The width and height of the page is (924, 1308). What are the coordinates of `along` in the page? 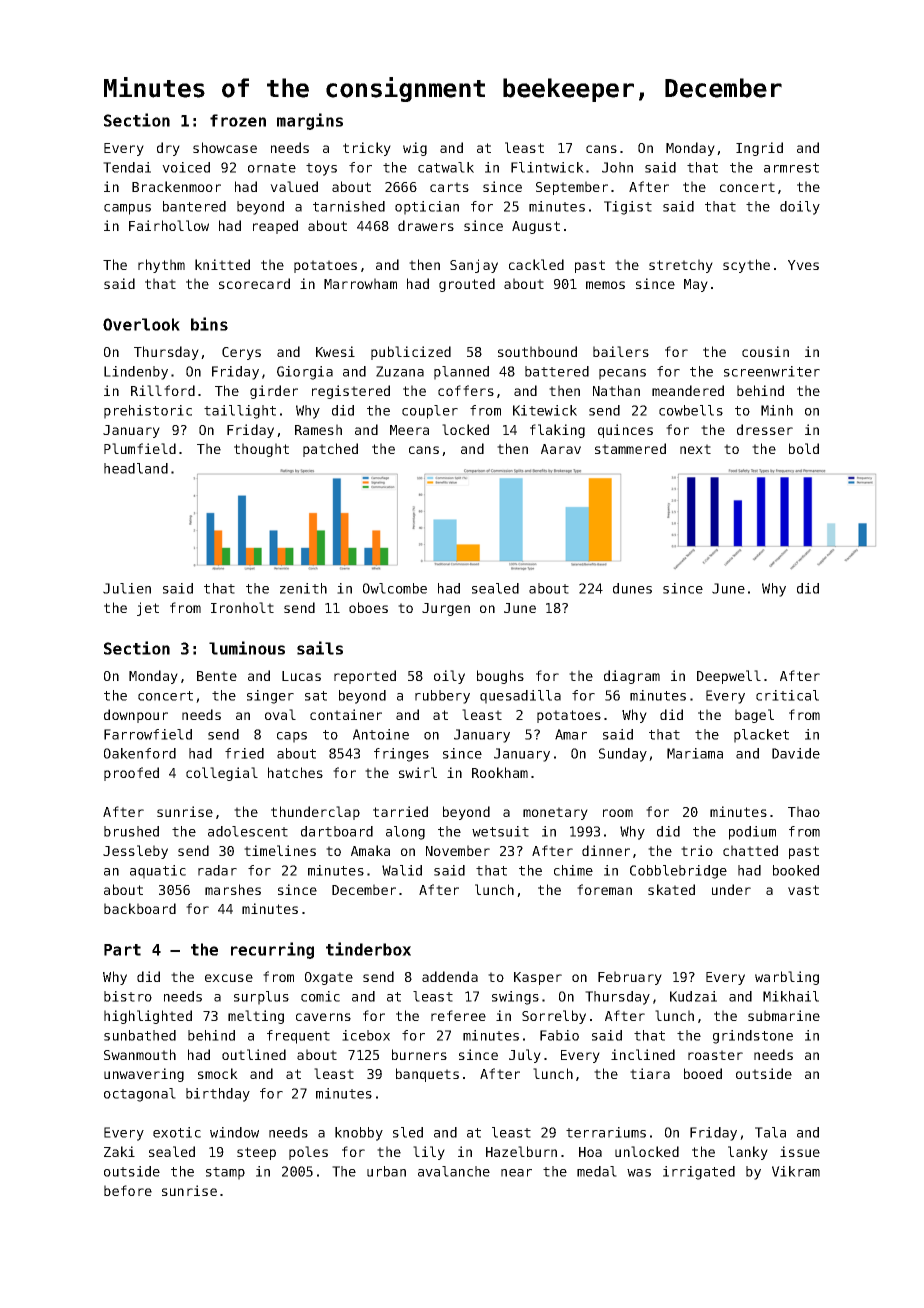 It's located at (405, 833).
